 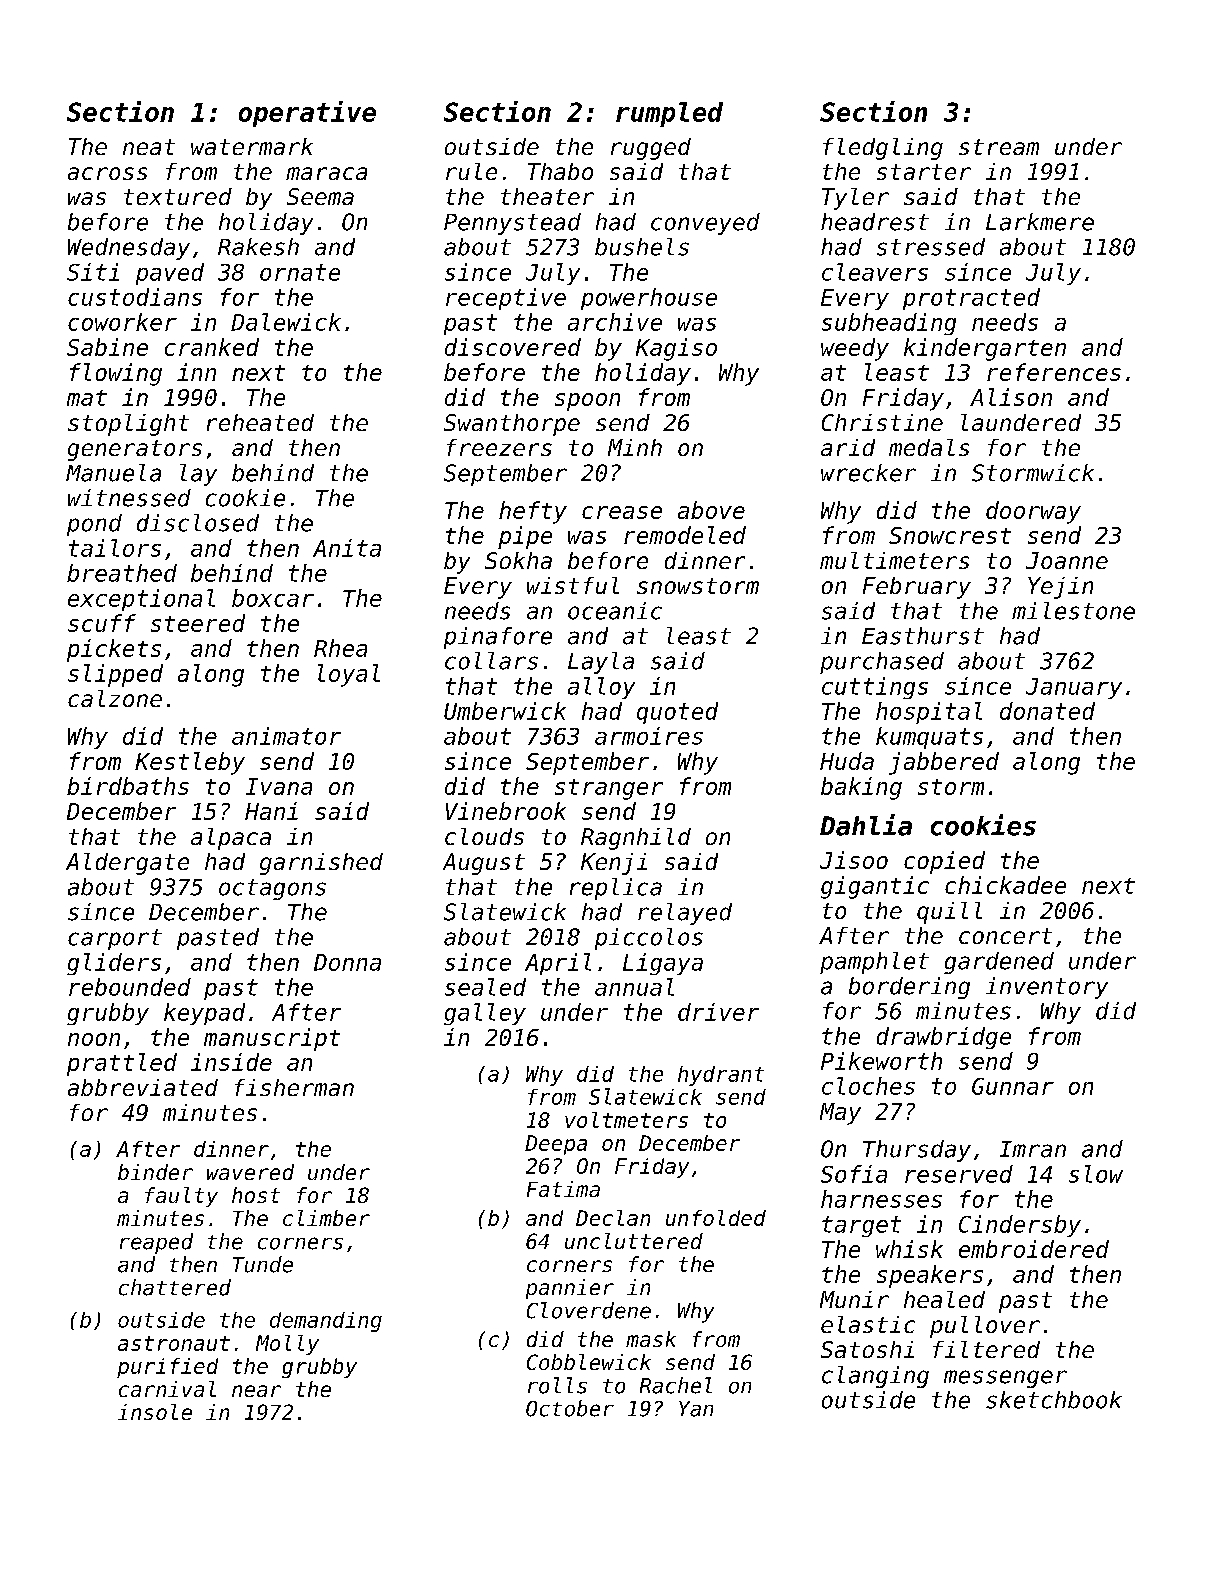 What do you see at coordinates (321, 864) in the document?
I see `garnished` at bounding box center [321, 864].
